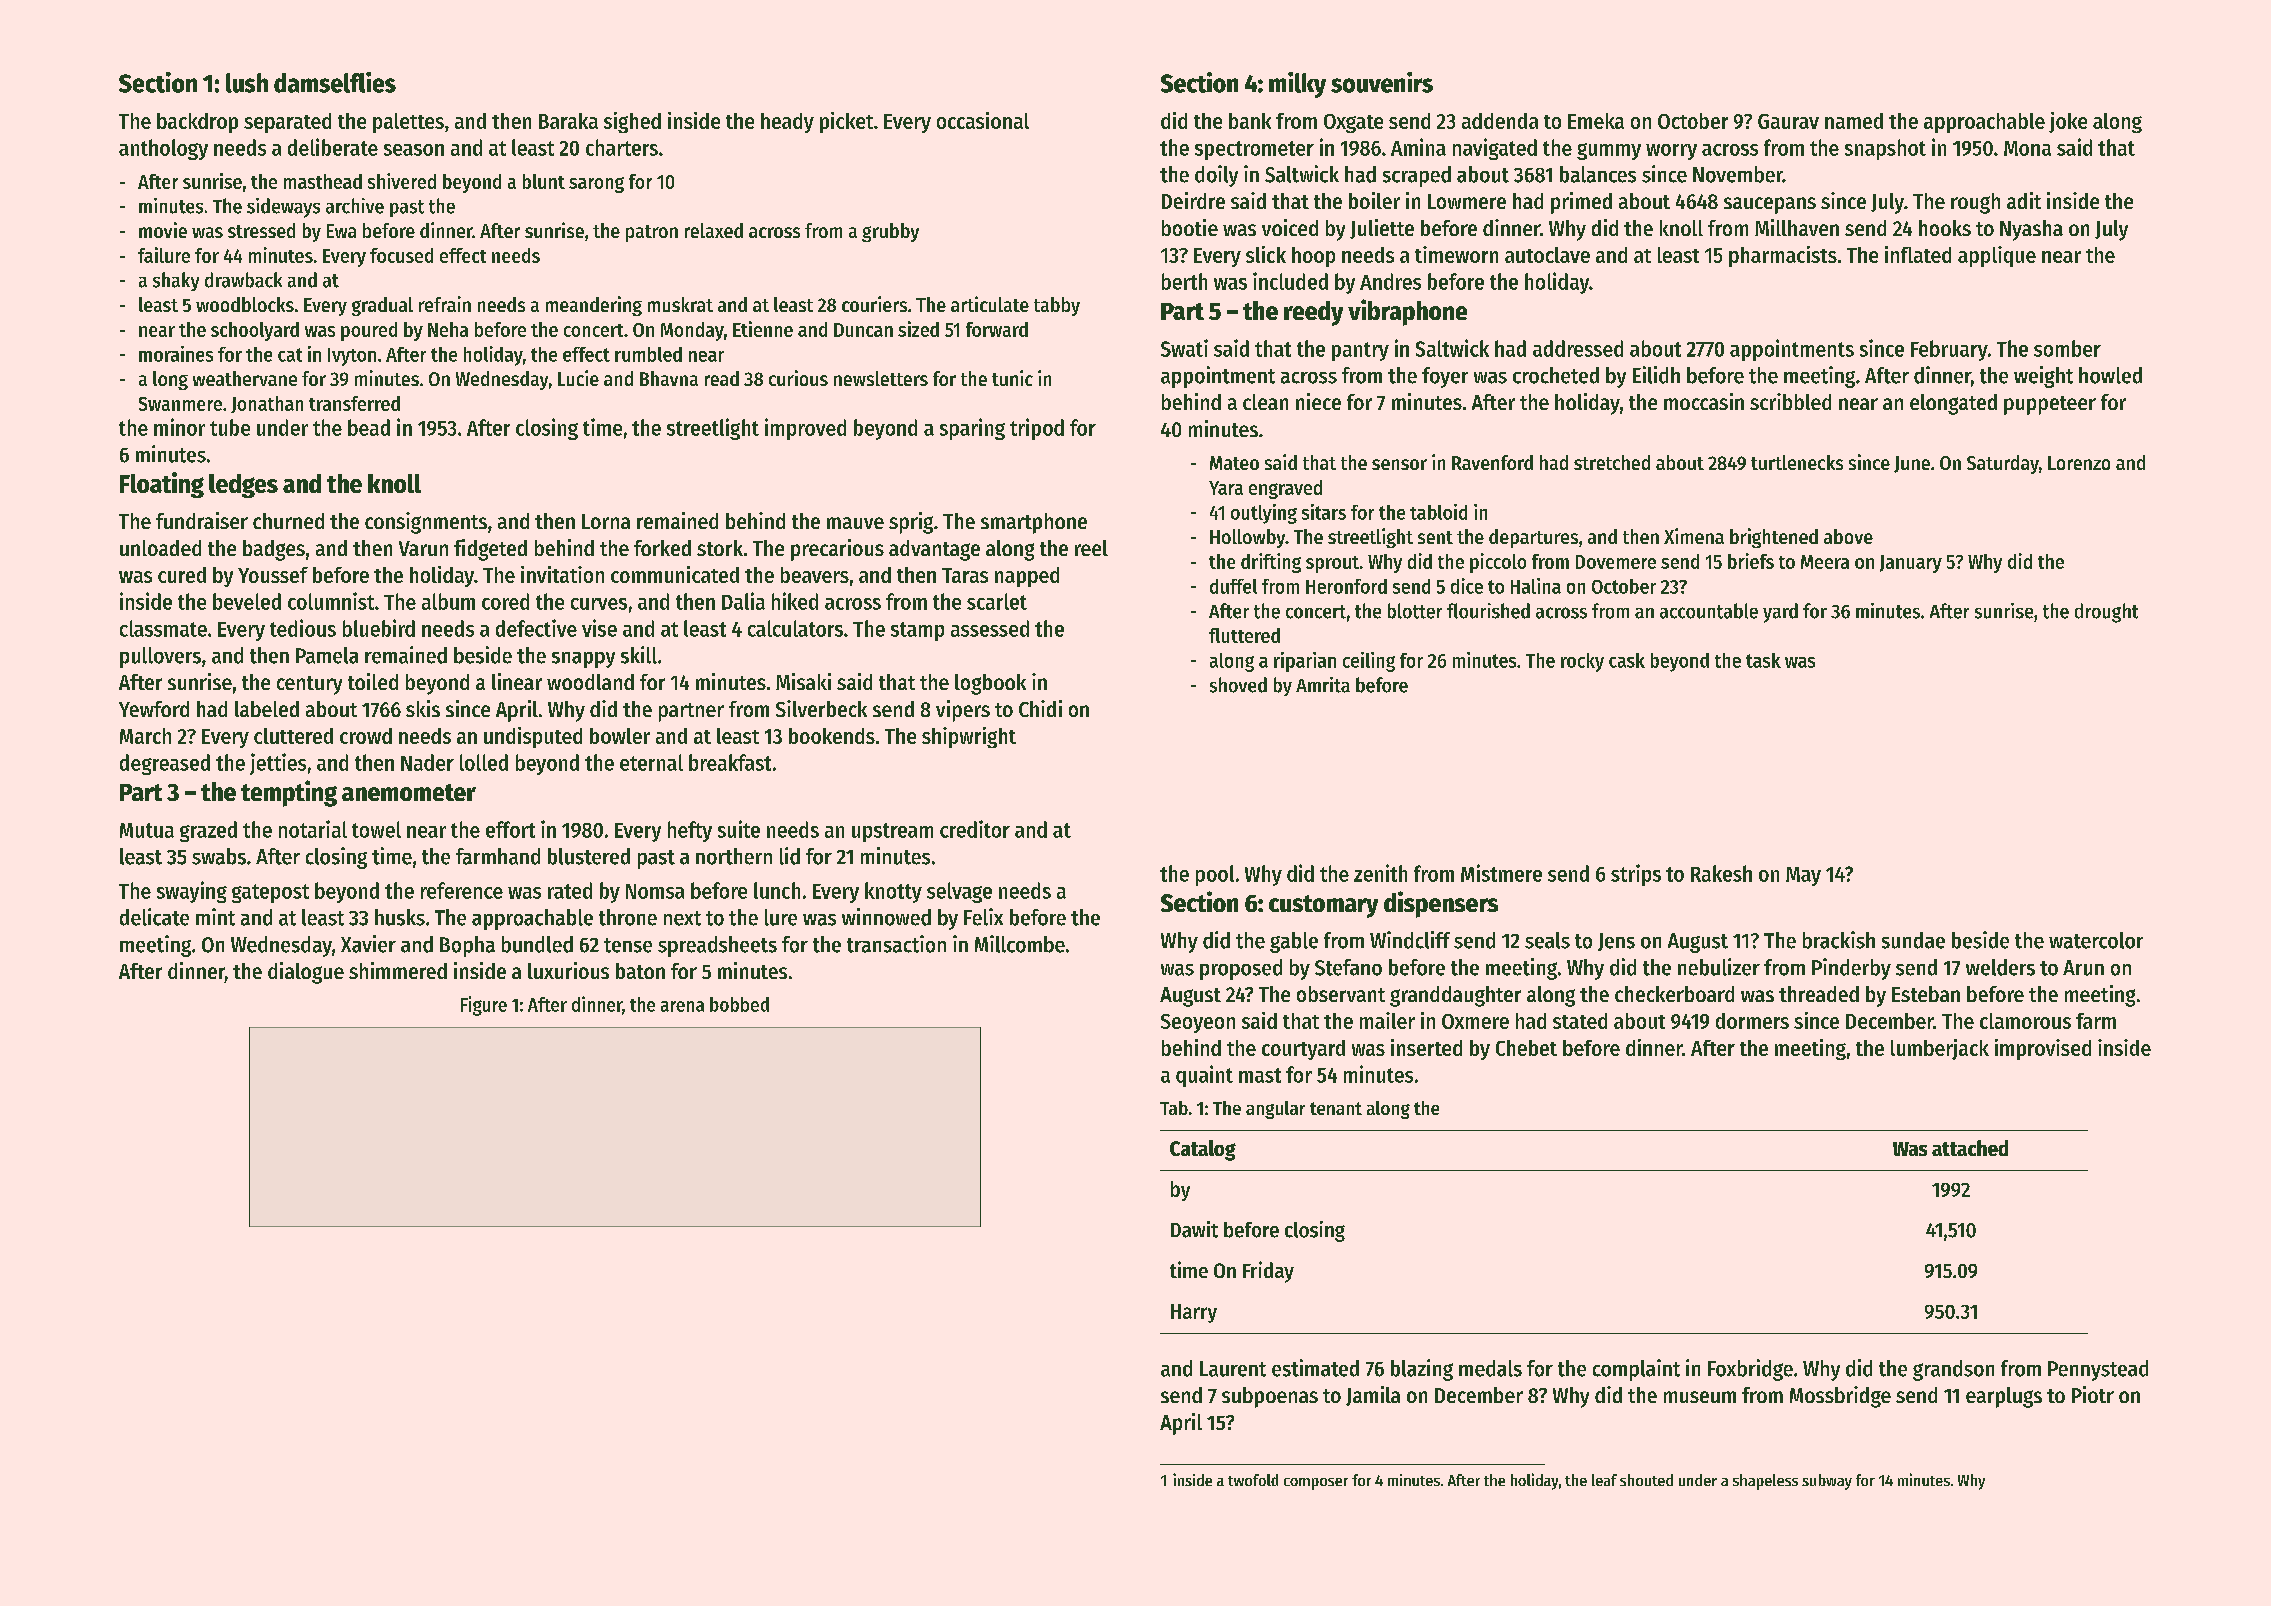 The image size is (2271, 1606). Describe the element at coordinates (1788, 121) in the document. I see `Gaurav` at that location.
